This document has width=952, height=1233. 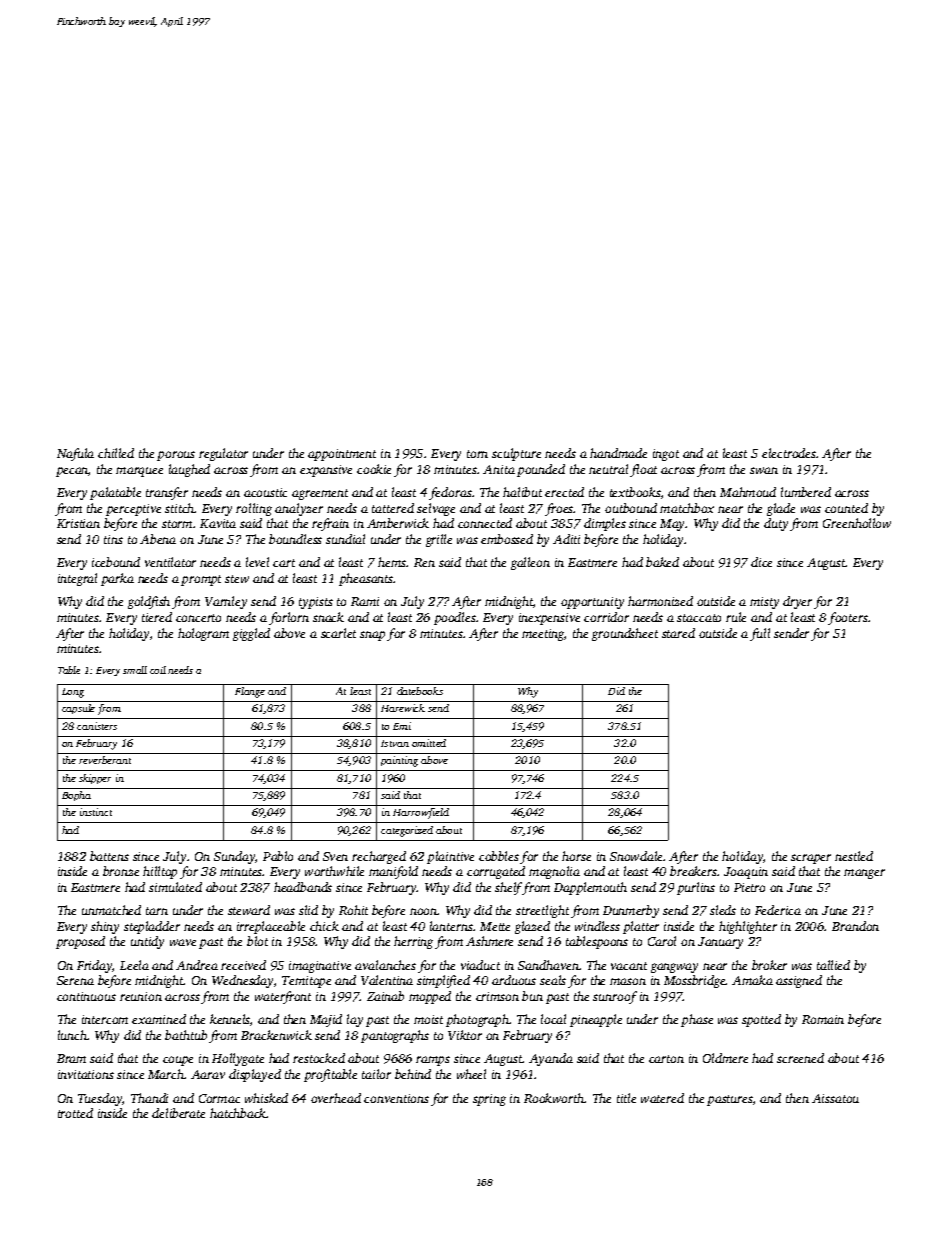 What do you see at coordinates (736, 617) in the document?
I see `rule` at bounding box center [736, 617].
